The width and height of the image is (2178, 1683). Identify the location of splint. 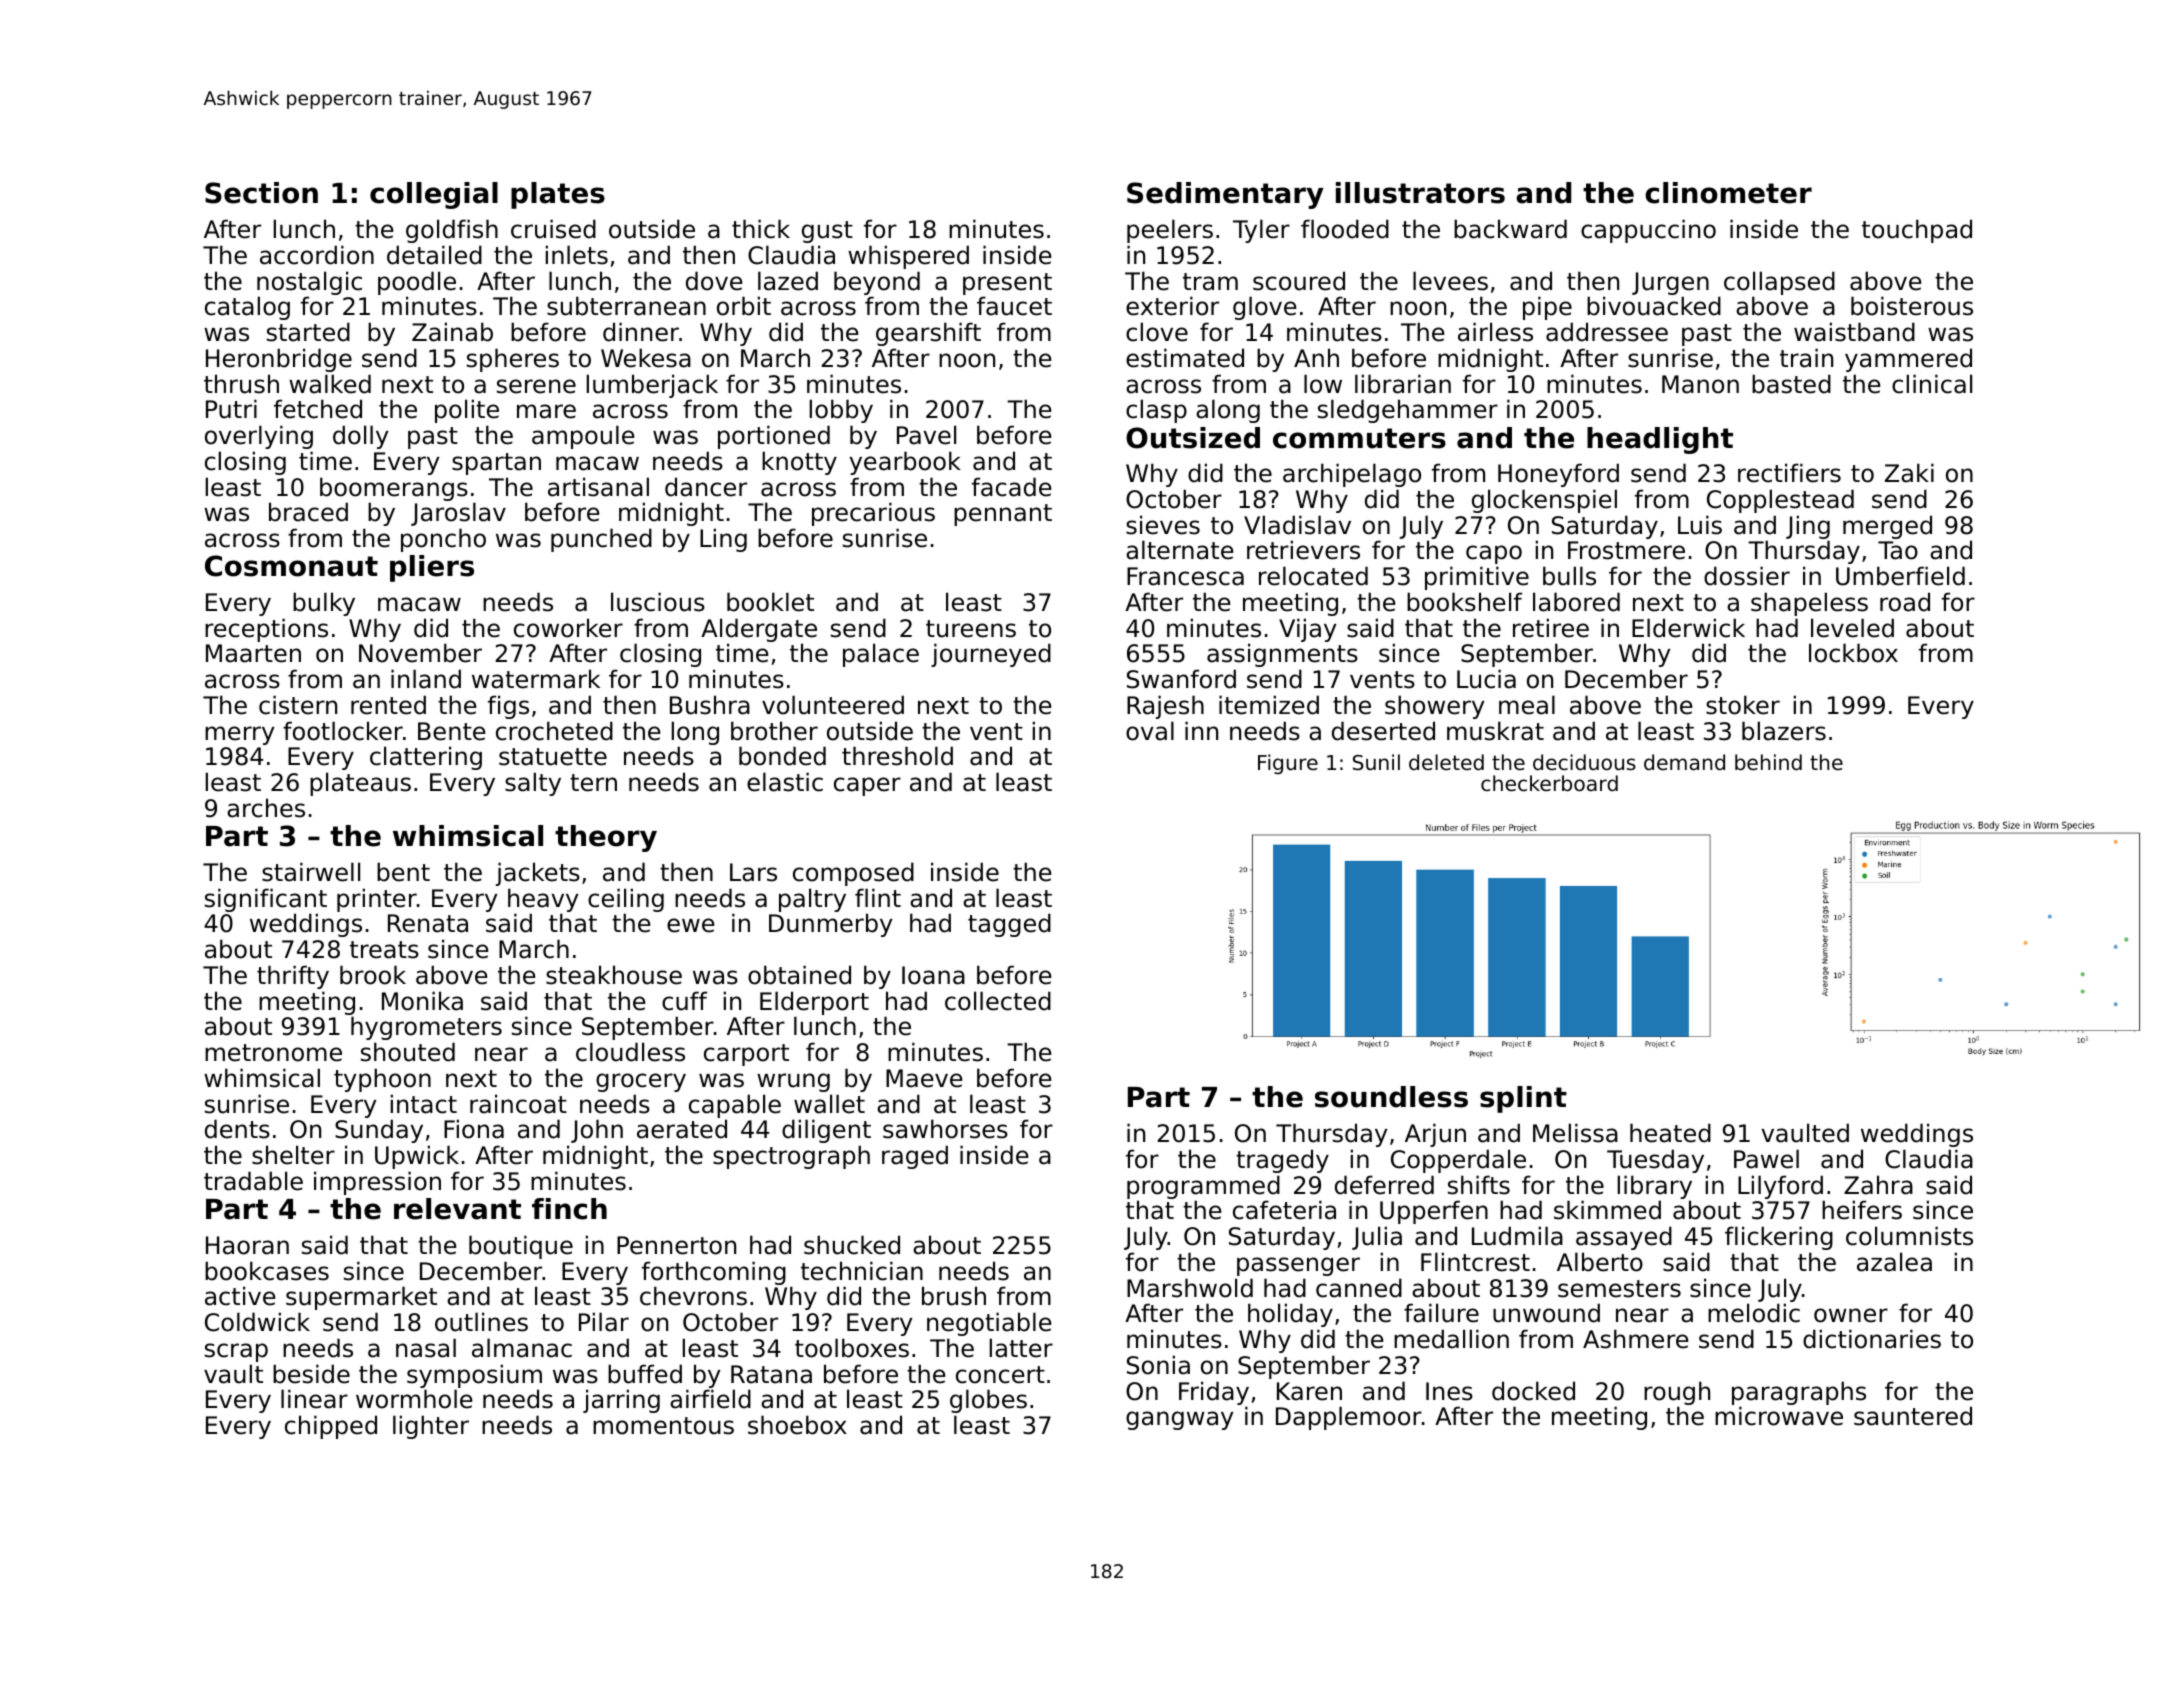
(1523, 1099).
